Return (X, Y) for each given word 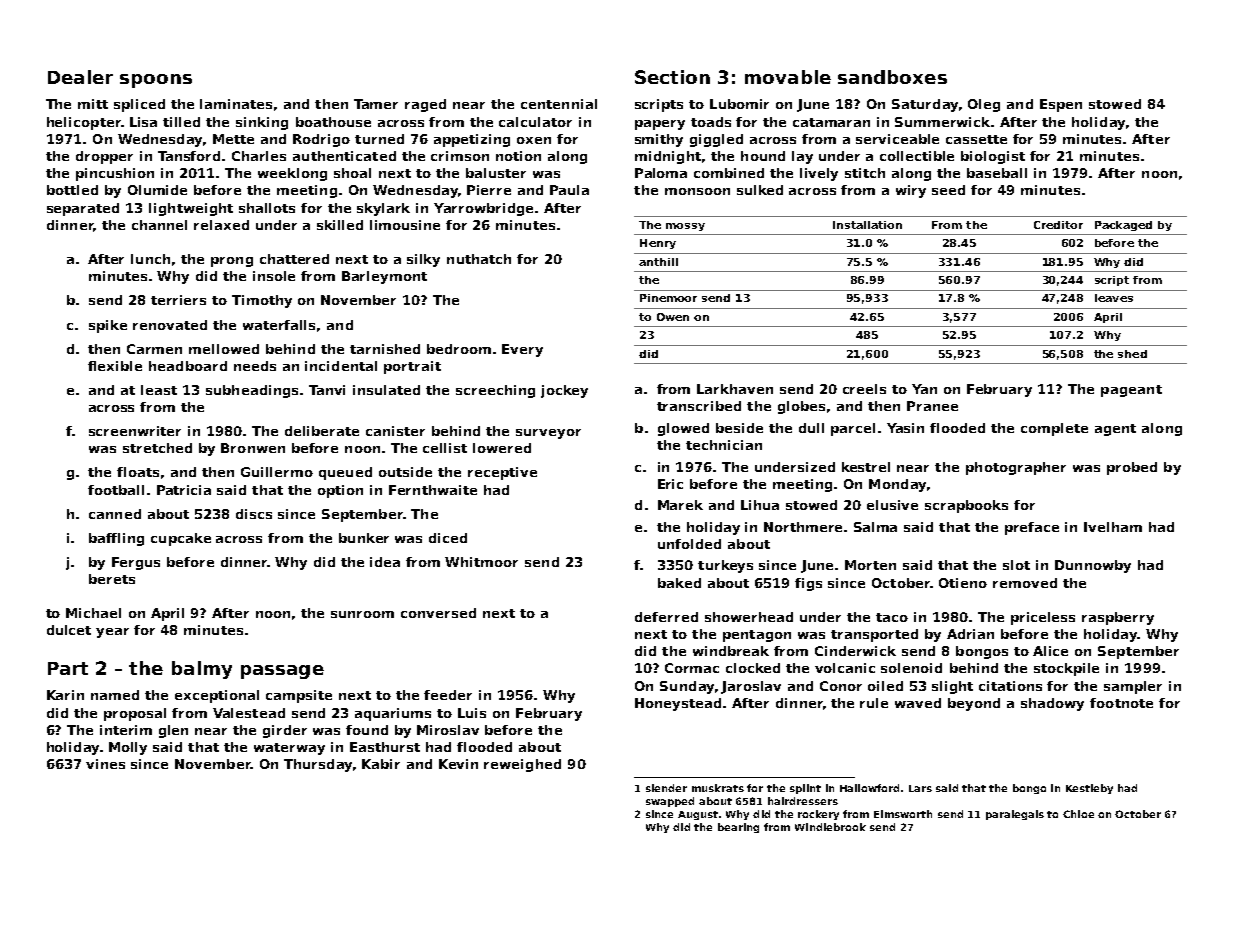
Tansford (189, 156)
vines (105, 764)
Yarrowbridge (483, 209)
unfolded (689, 544)
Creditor (1058, 225)
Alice (1050, 651)
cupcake (181, 539)
